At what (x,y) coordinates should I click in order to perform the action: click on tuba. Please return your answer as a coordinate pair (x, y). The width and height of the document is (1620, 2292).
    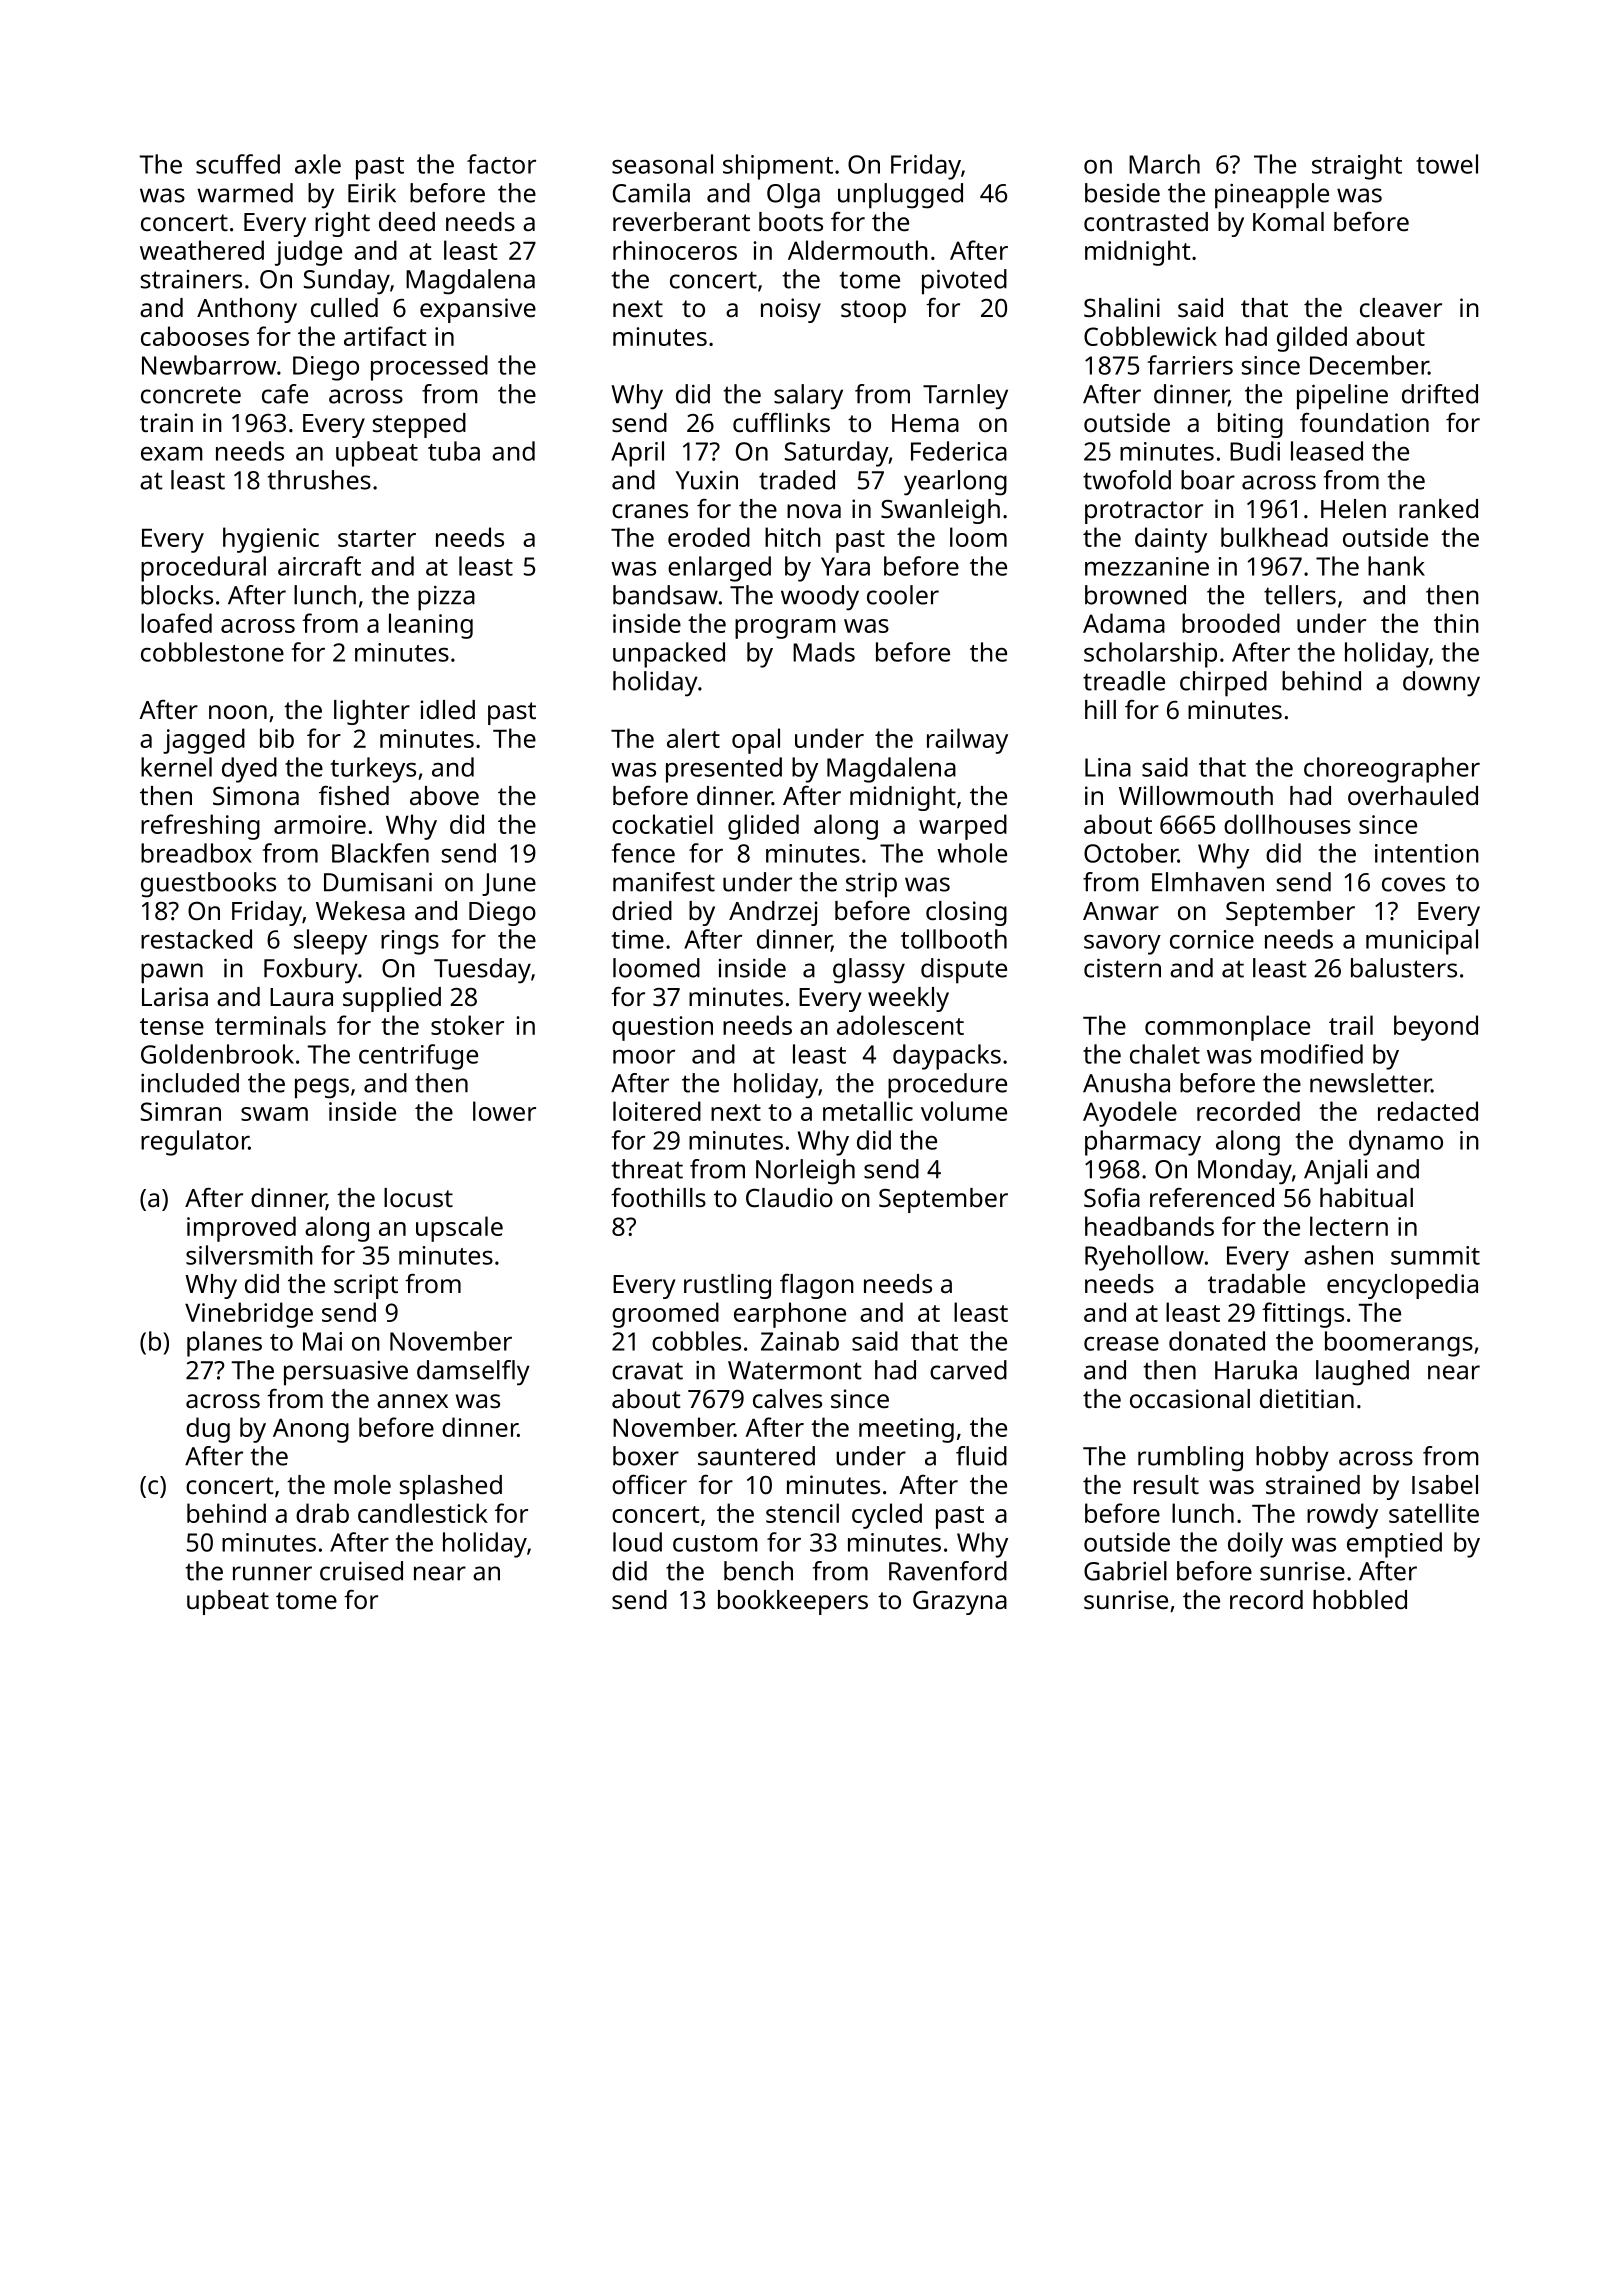
    Looking at the image, I should click on (454, 451).
